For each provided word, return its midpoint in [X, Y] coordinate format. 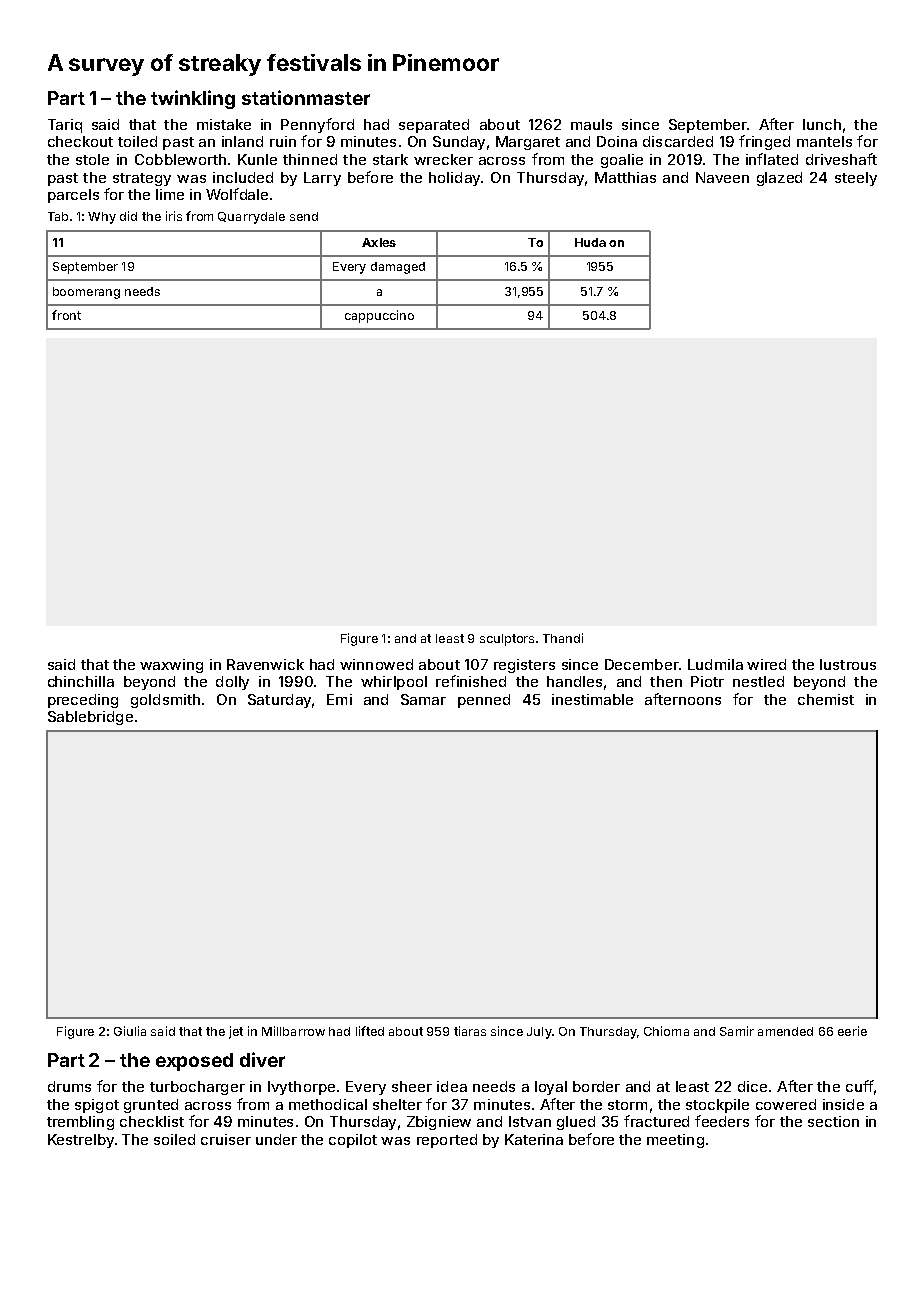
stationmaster [306, 97]
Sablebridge [90, 718]
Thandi [563, 638]
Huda [590, 242]
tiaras [470, 1031]
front [66, 315]
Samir [737, 1031]
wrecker [443, 159]
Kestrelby [81, 1141]
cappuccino [379, 316]
